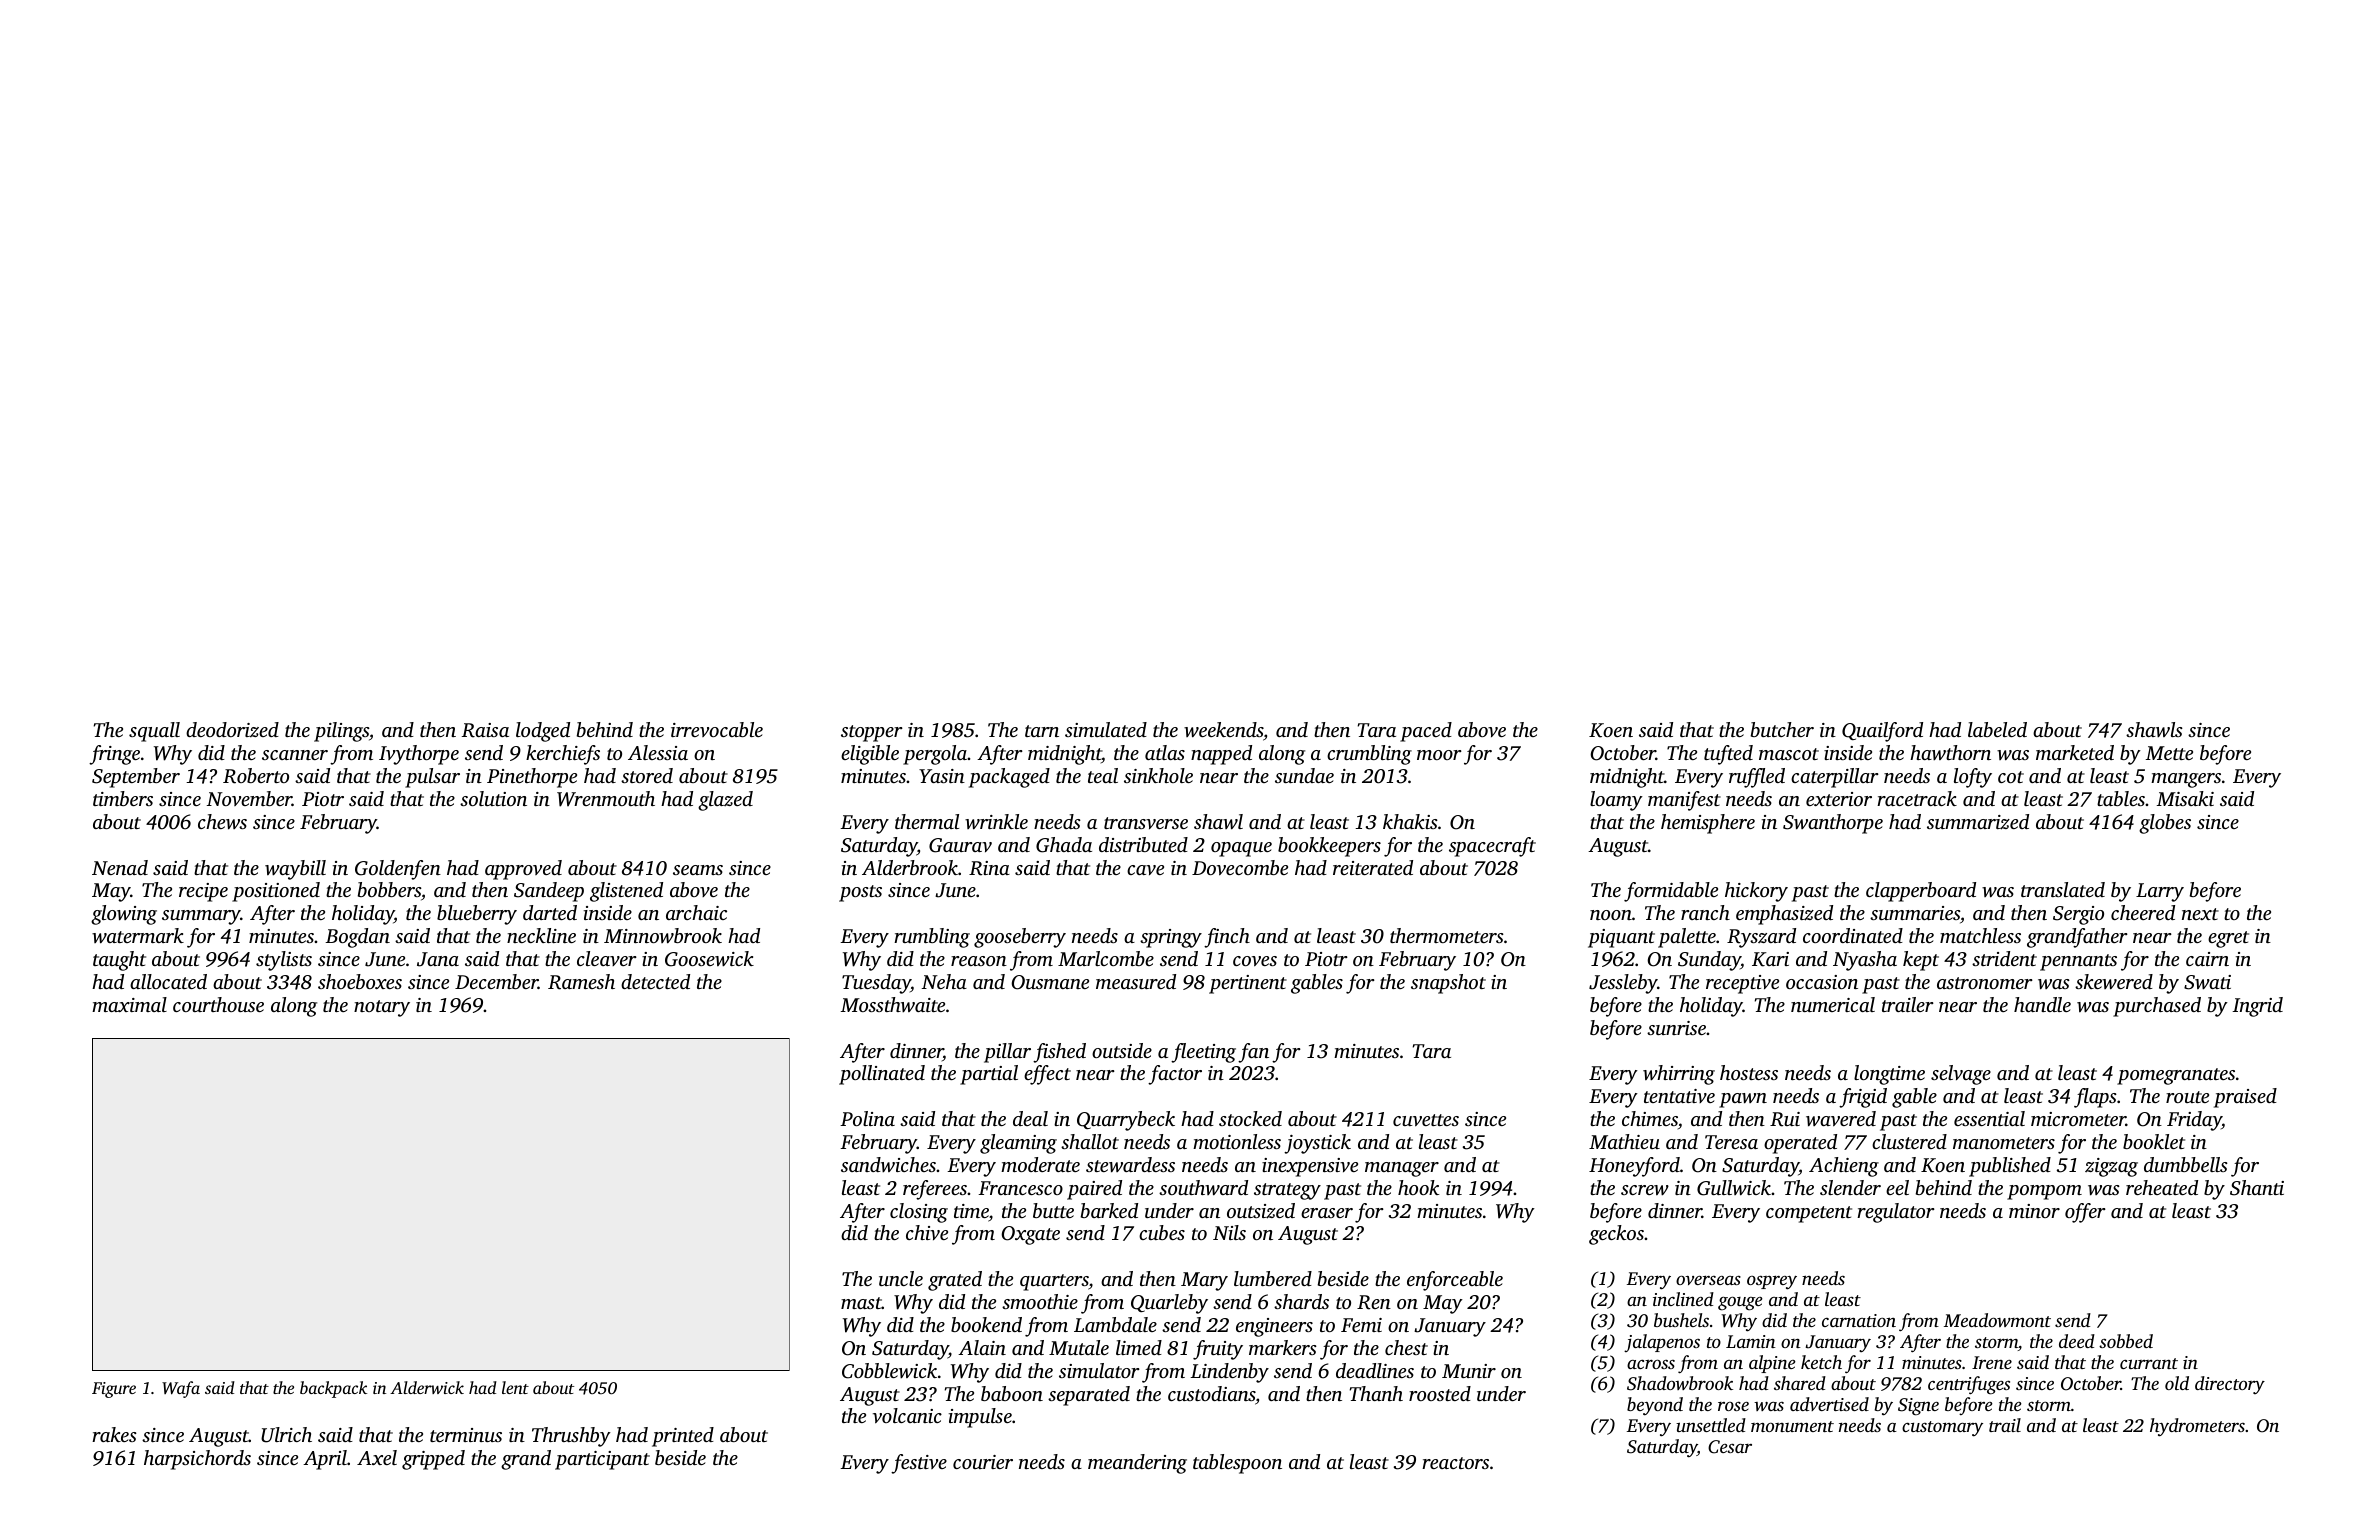  Describe the element at coordinates (1455, 1281) in the screenshot. I see `enforceable` at that location.
